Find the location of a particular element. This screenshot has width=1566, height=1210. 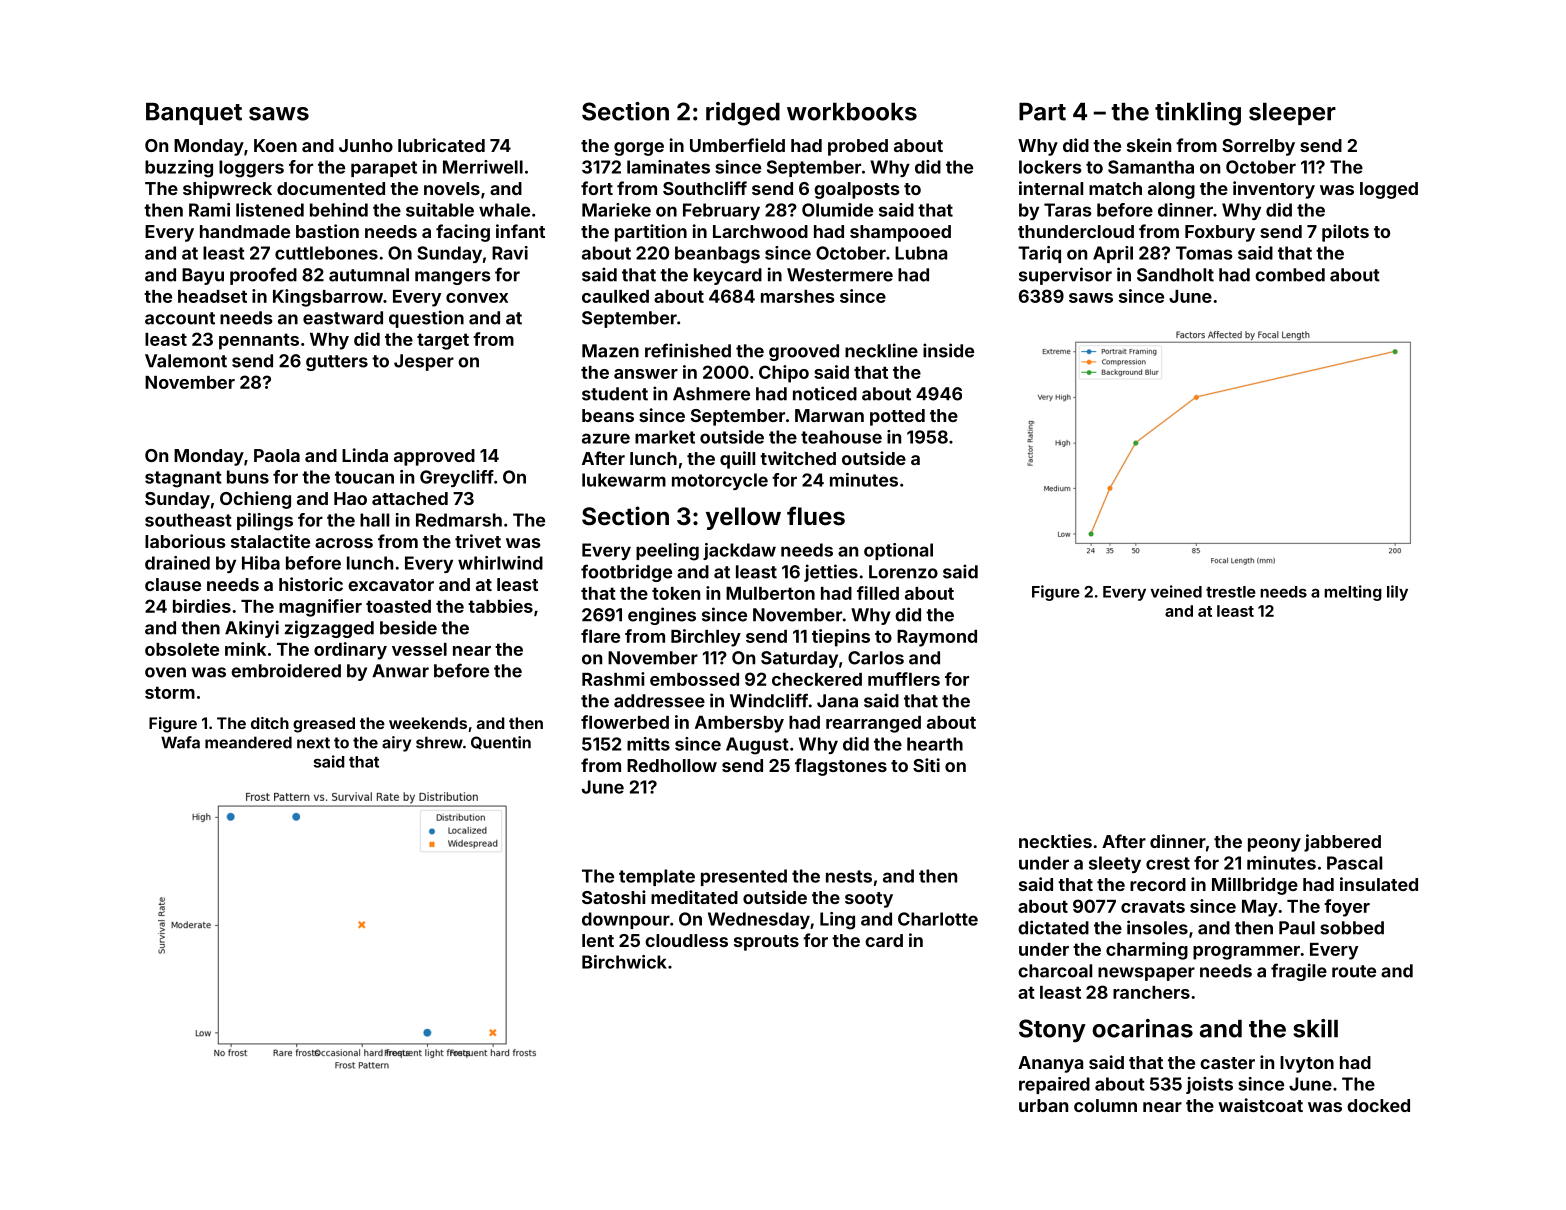

ridged is located at coordinates (743, 114).
